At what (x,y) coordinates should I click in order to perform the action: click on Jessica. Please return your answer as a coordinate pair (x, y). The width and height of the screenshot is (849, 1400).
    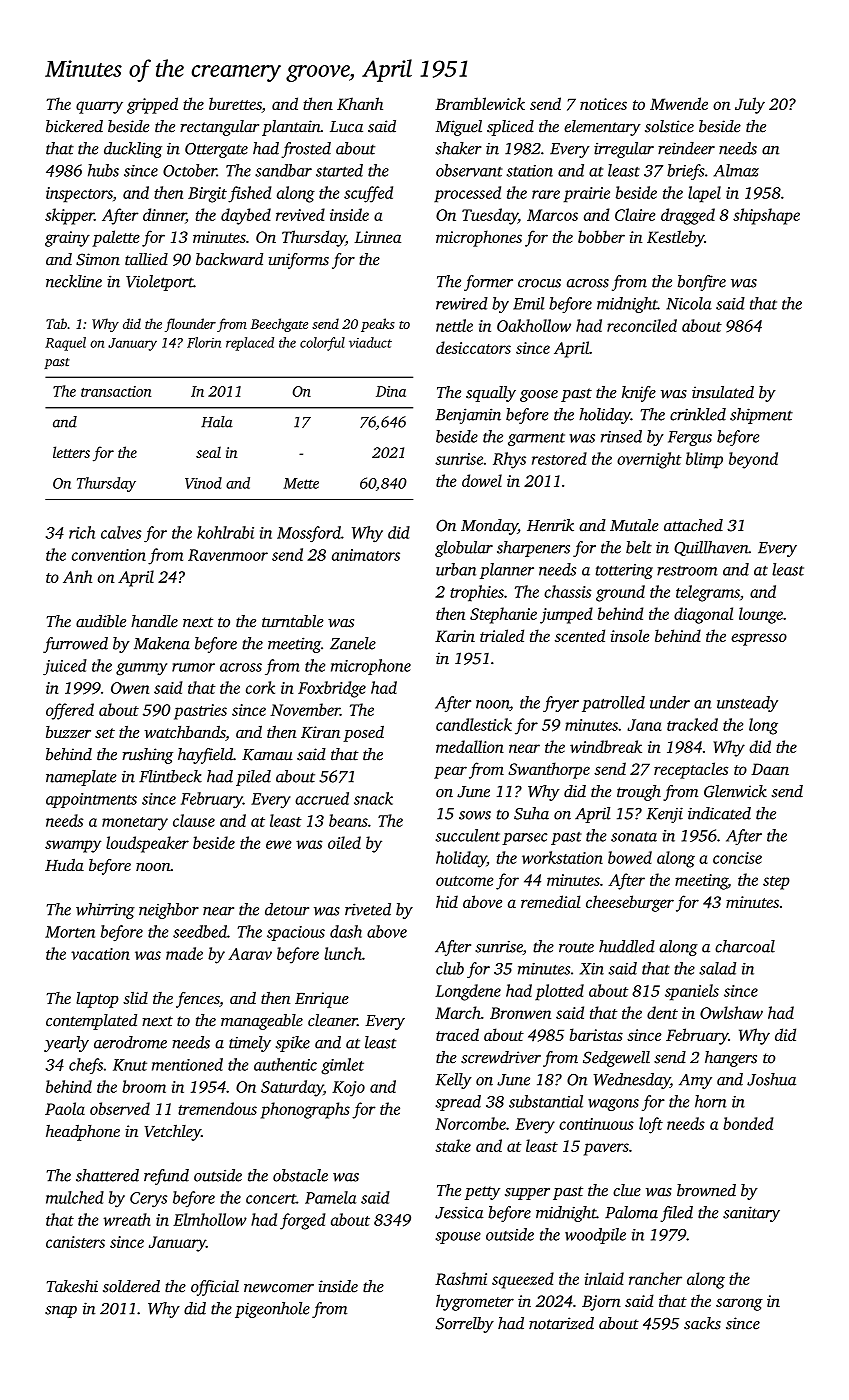
    Looking at the image, I should click on (459, 1212).
